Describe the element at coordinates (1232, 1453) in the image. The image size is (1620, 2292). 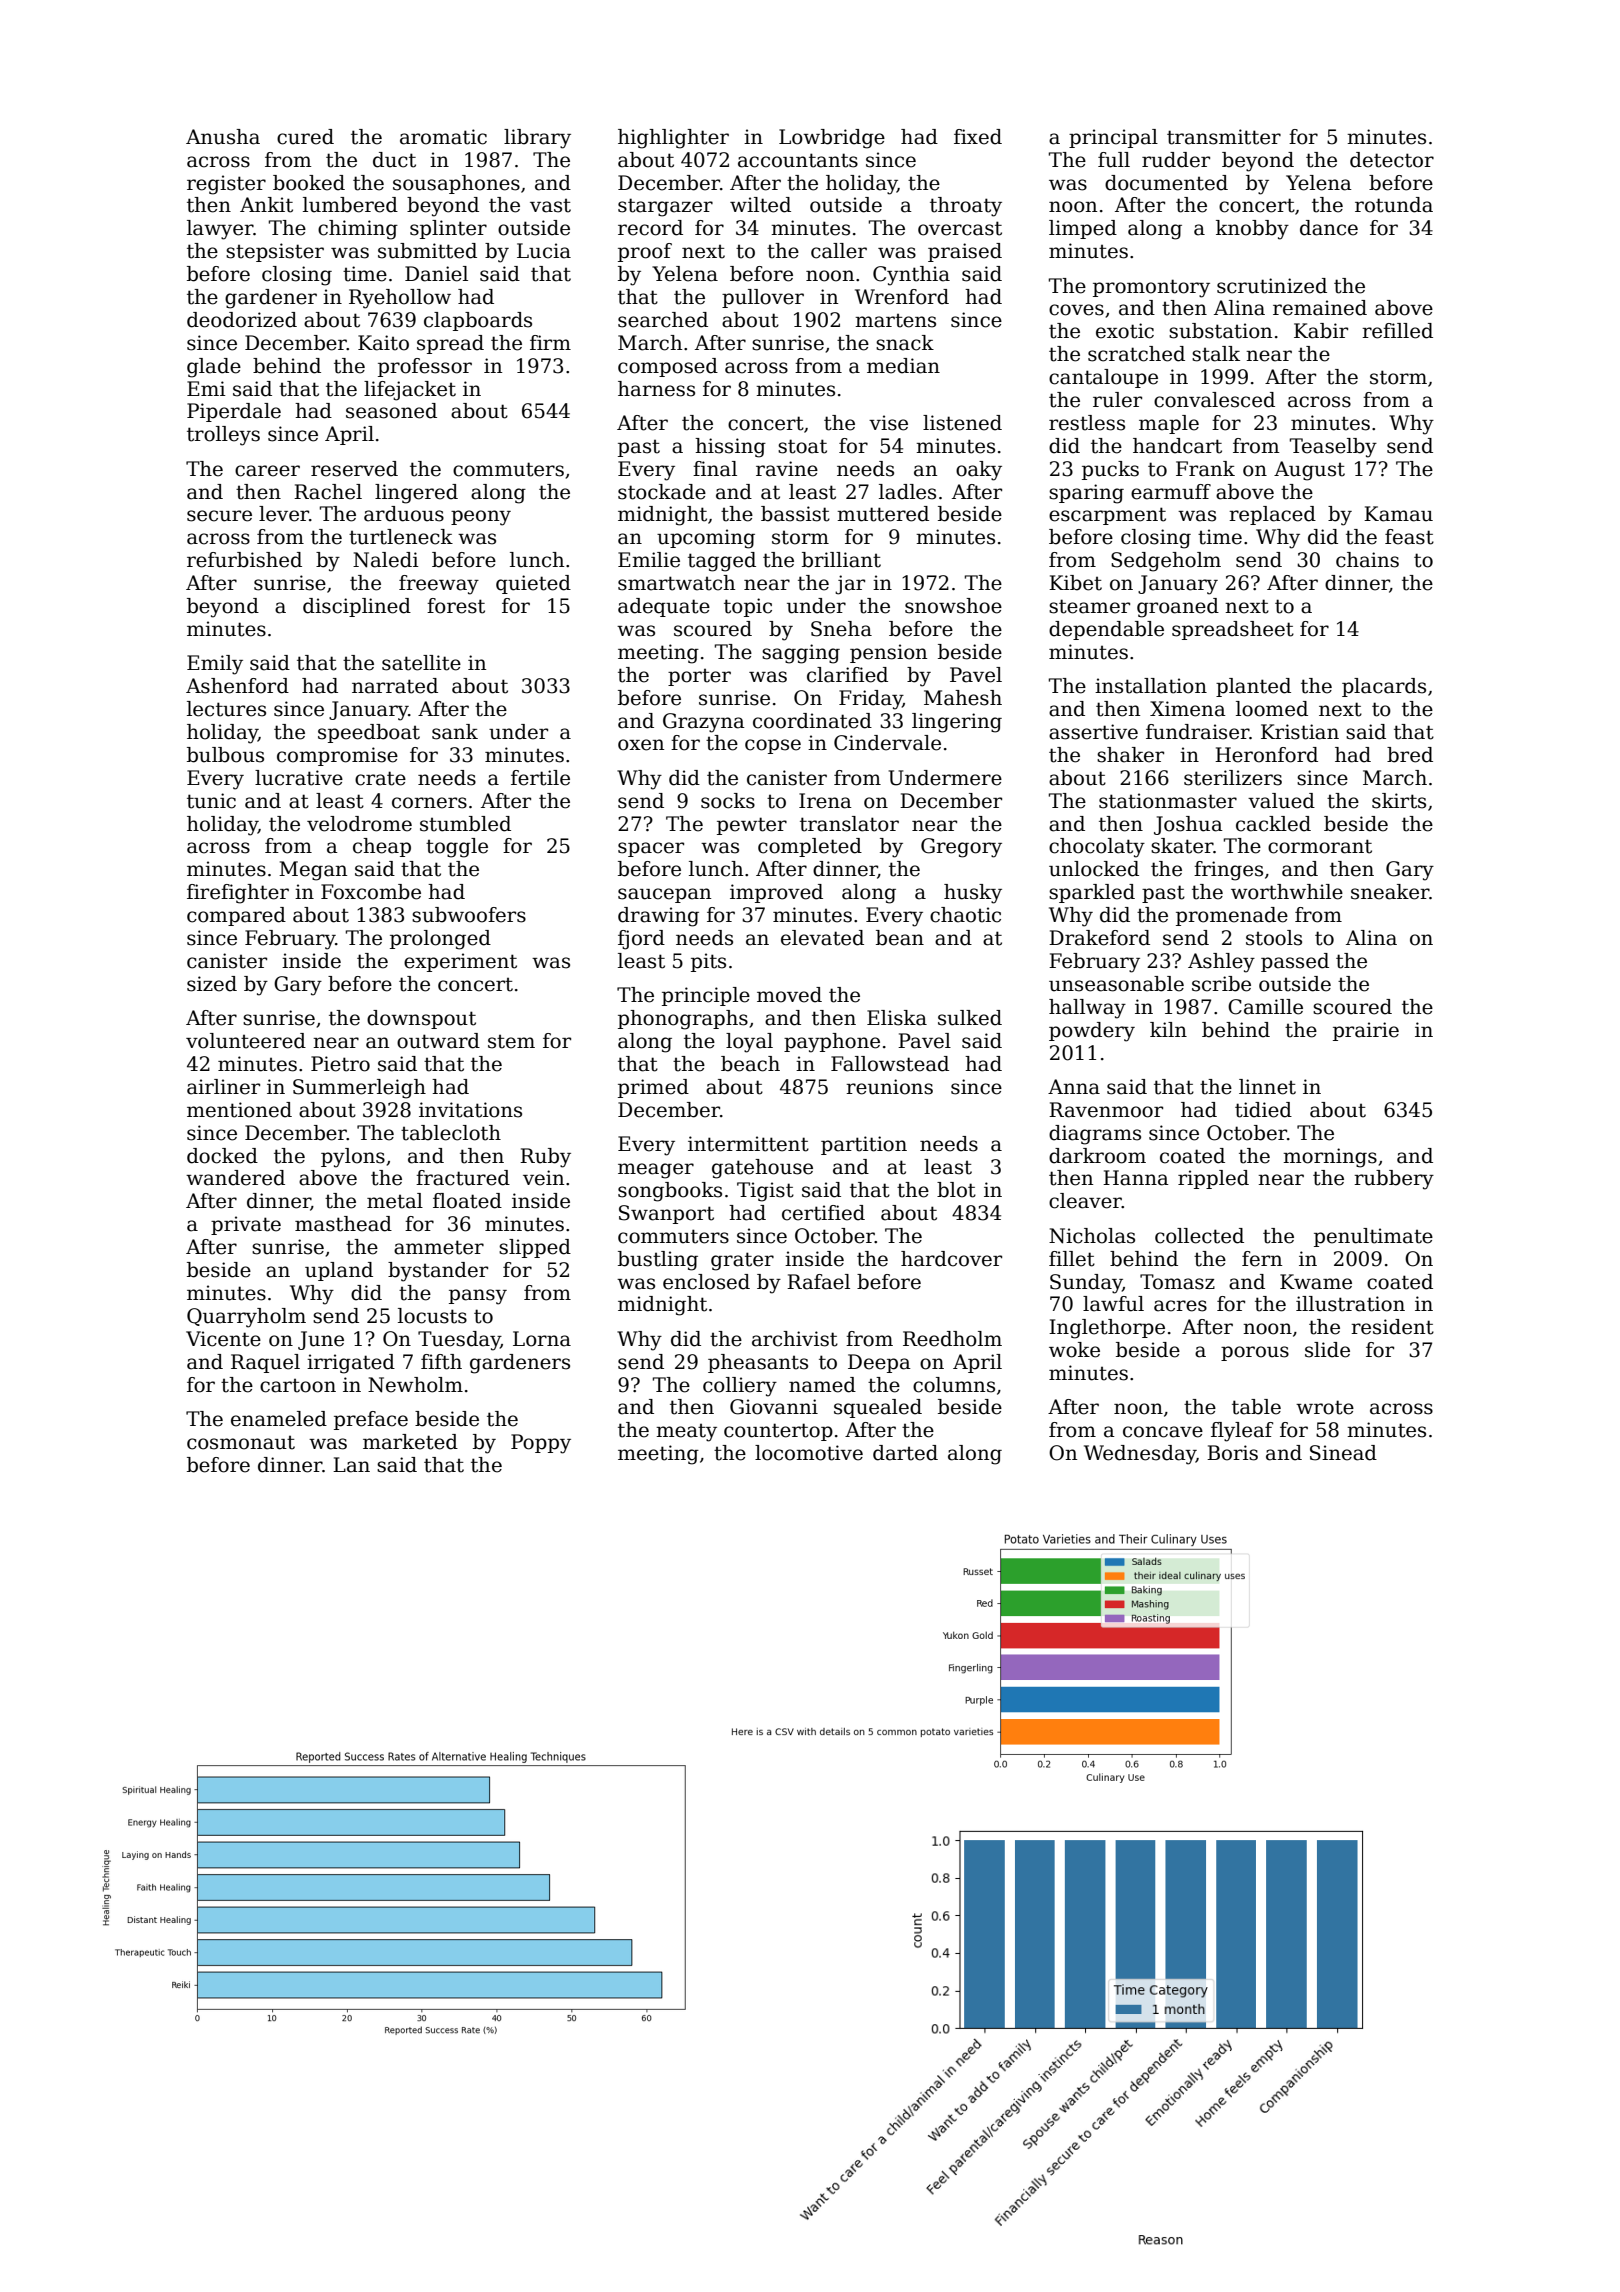
I see `Boris` at that location.
